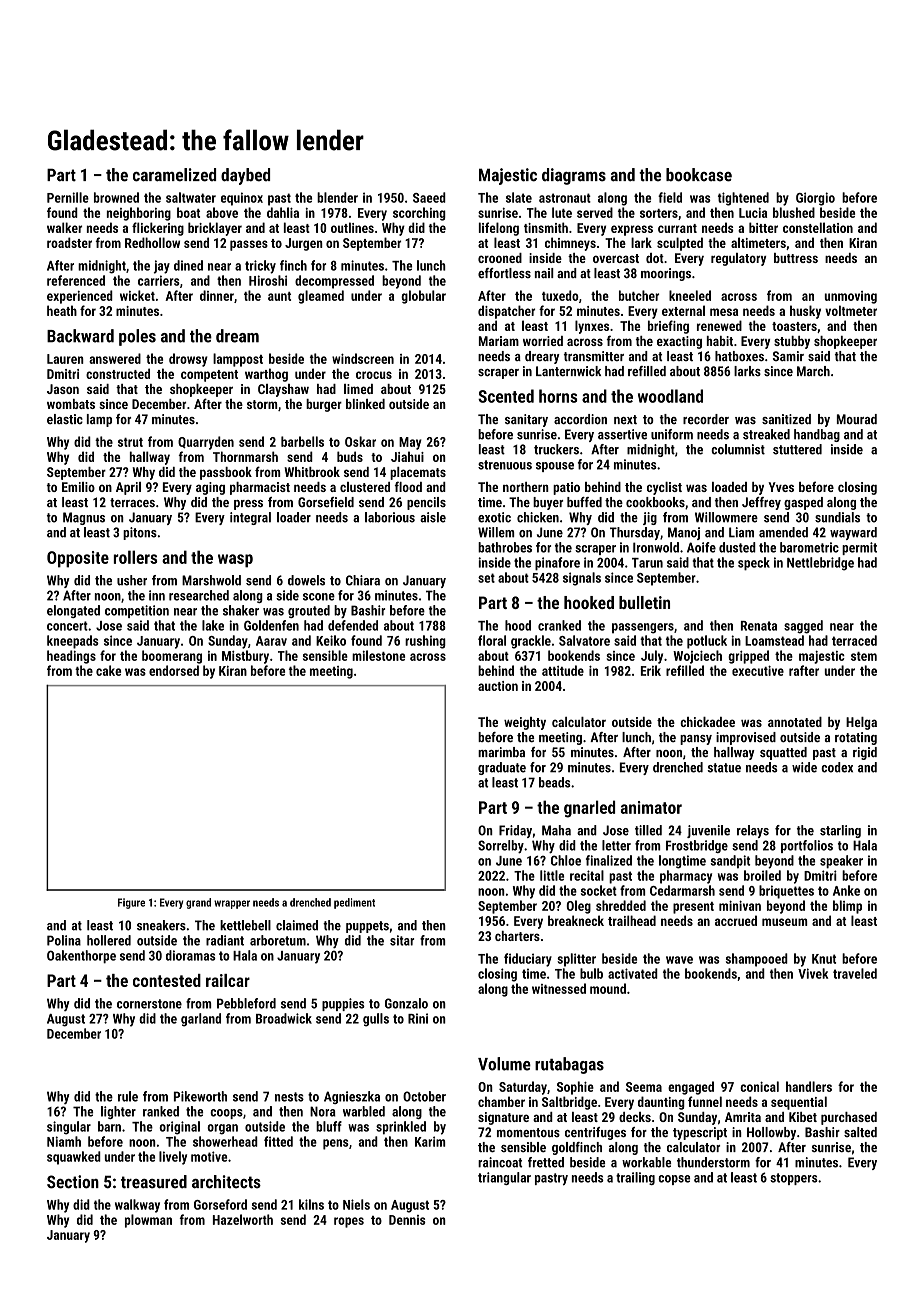 The height and width of the page is (1308, 924). Describe the element at coordinates (365, 404) in the page. I see `blinked` at that location.
